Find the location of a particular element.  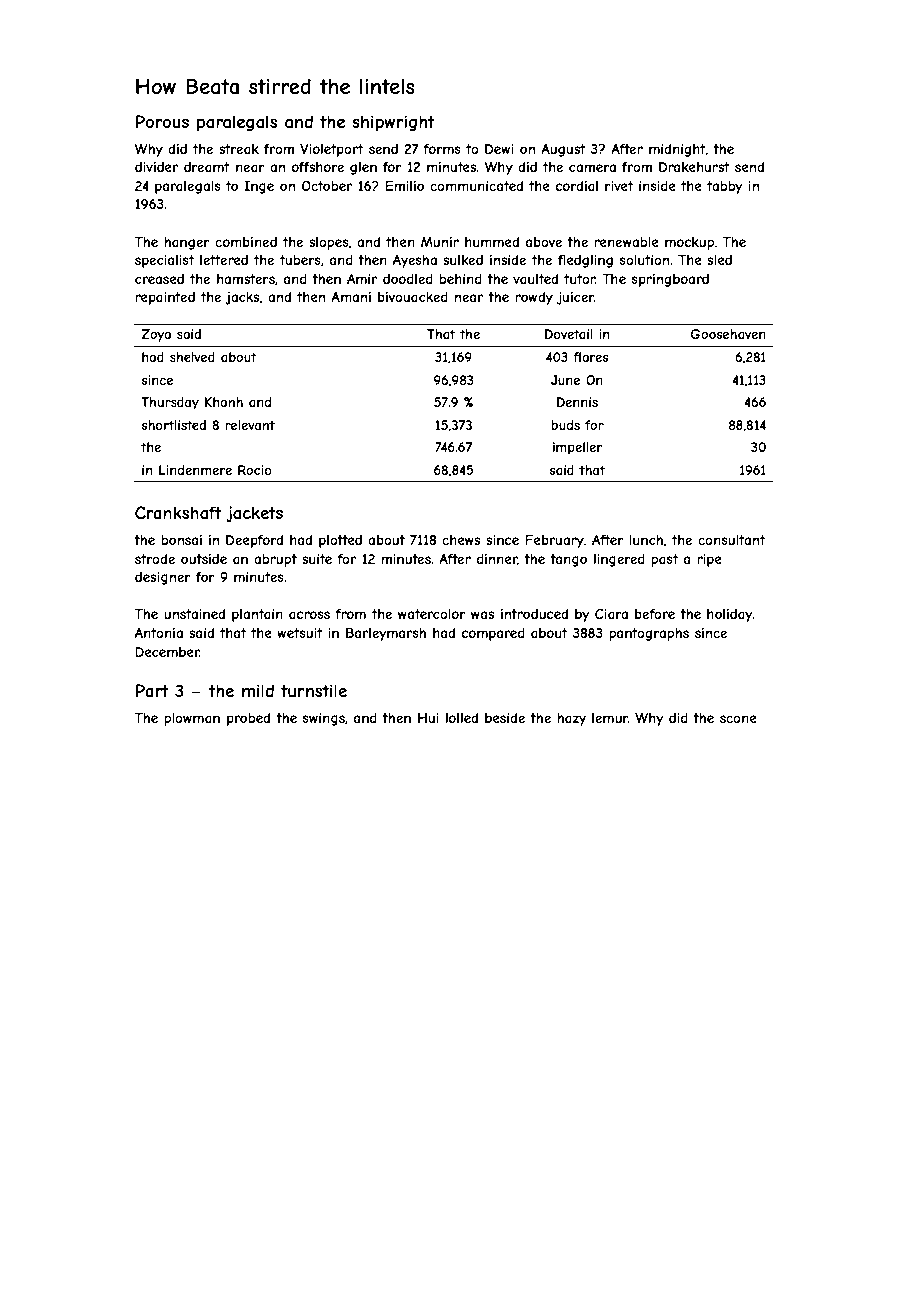

outside is located at coordinates (204, 559).
